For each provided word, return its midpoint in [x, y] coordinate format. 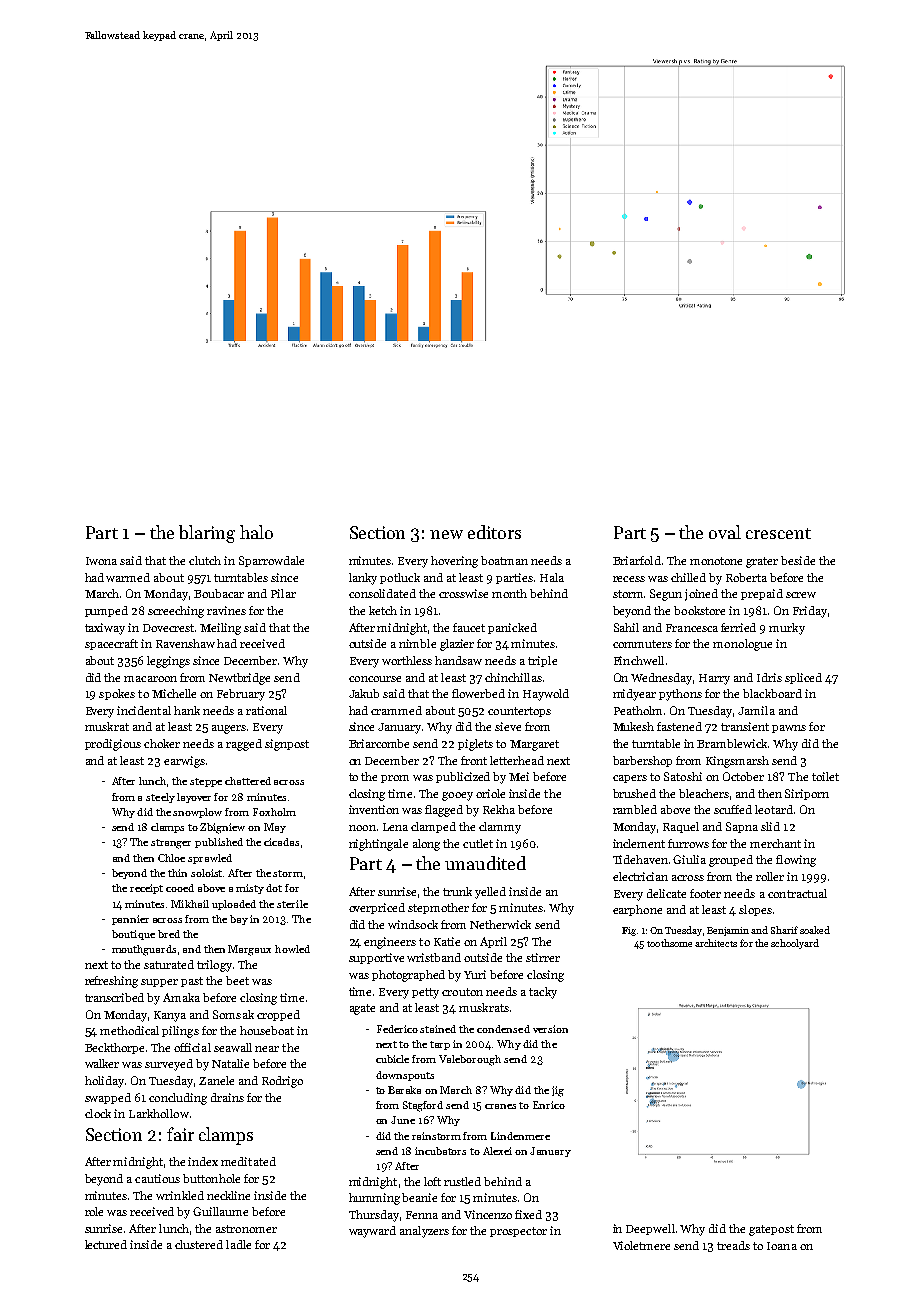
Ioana [782, 1246]
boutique [133, 935]
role [94, 1211]
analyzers [424, 1232]
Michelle [174, 693]
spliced [803, 678]
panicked [512, 628]
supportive [376, 958]
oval [725, 532]
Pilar [283, 593]
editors [494, 532]
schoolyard [795, 944]
